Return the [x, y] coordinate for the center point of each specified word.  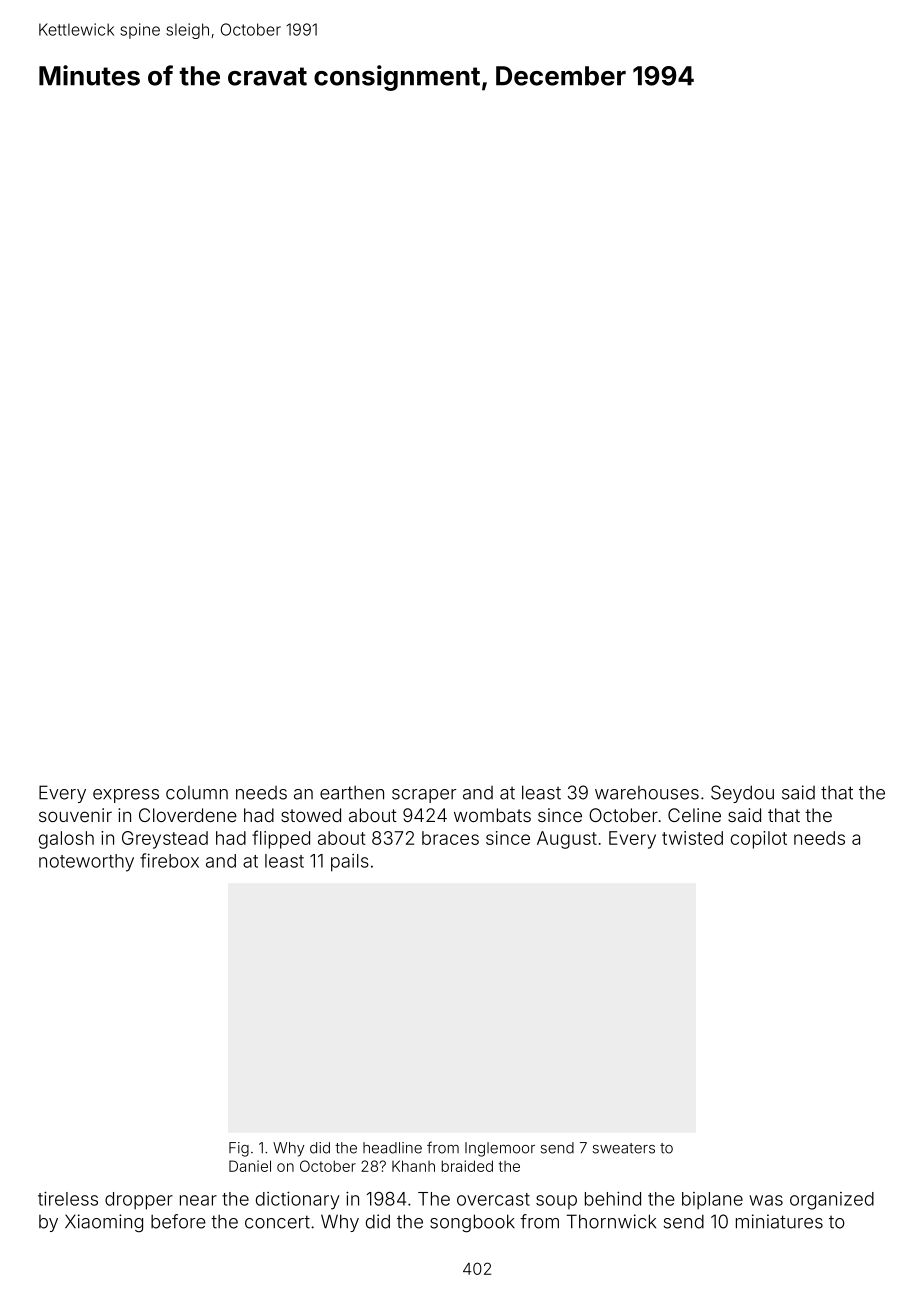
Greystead [165, 840]
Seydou [742, 794]
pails [350, 863]
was [766, 1200]
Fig [239, 1149]
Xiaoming [104, 1223]
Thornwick [611, 1221]
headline [392, 1148]
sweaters [624, 1148]
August [567, 840]
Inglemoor [500, 1149]
